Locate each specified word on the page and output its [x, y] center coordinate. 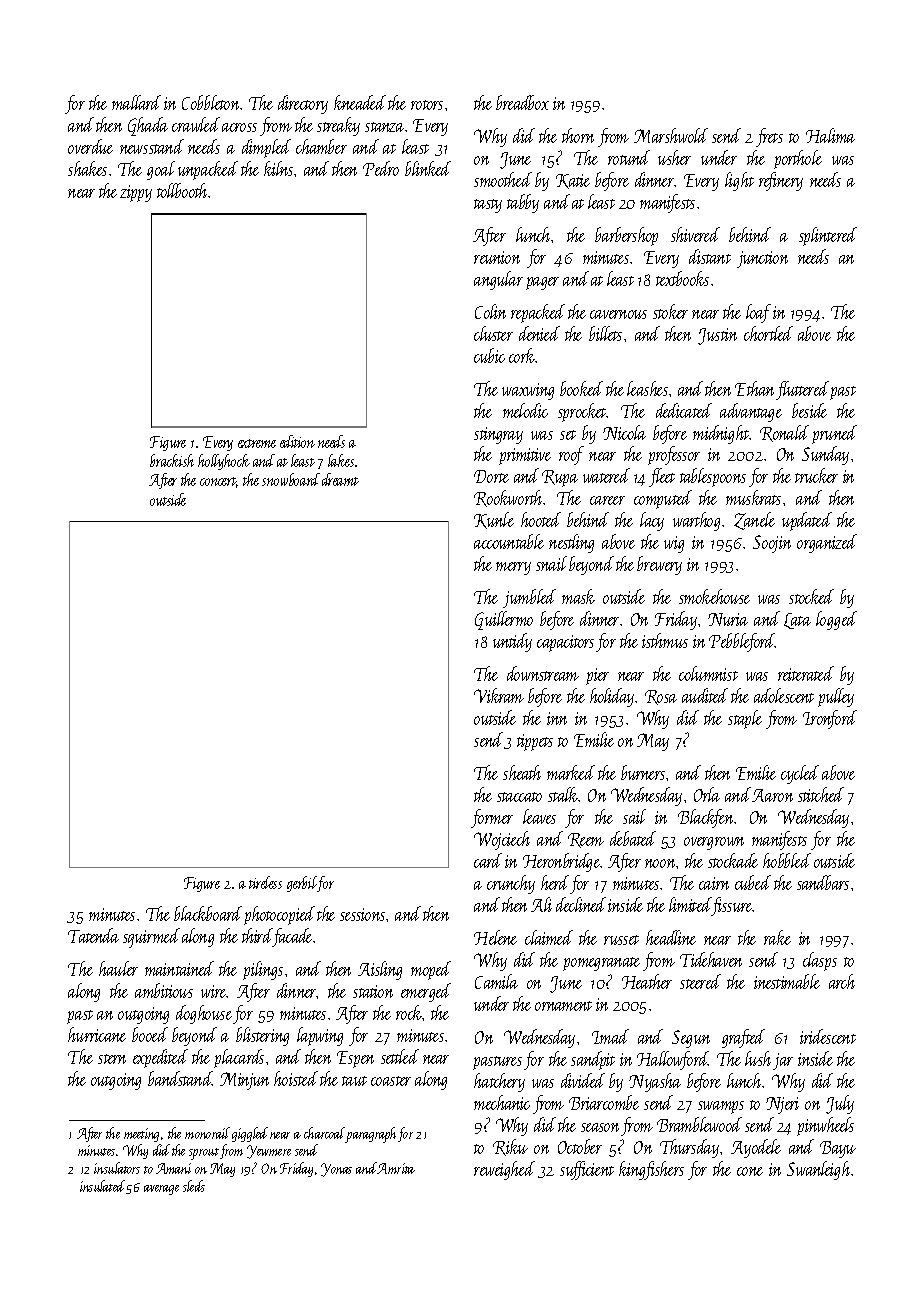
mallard [136, 102]
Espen [355, 1059]
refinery [781, 181]
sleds [194, 1186]
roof [571, 455]
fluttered [802, 390]
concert [218, 482]
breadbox [522, 102]
